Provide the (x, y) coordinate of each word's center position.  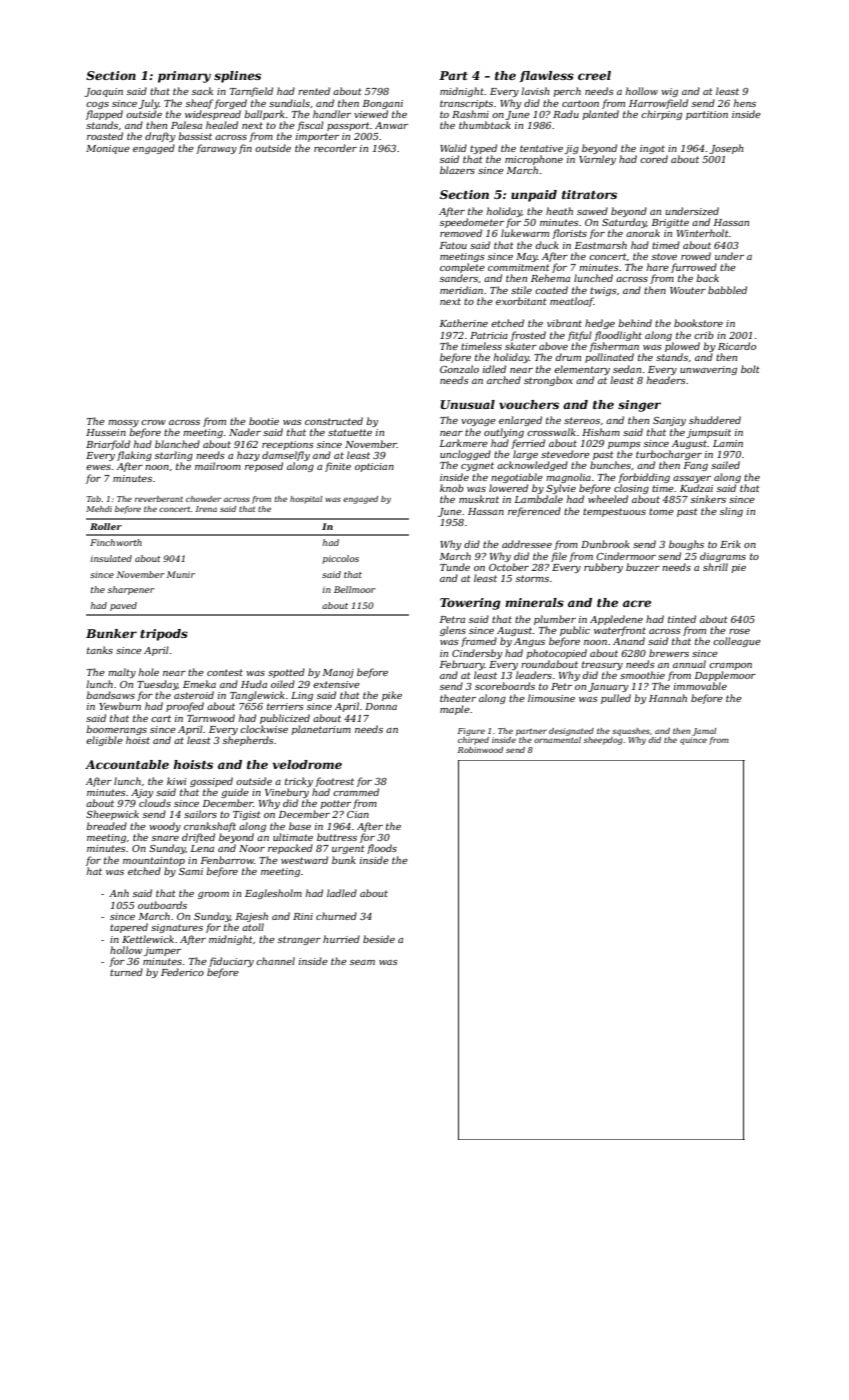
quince (693, 741)
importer (317, 137)
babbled (727, 290)
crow (153, 422)
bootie (264, 421)
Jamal (704, 732)
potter (336, 804)
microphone (534, 160)
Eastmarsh (601, 245)
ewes (98, 467)
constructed (334, 421)
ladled (342, 893)
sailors (200, 814)
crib (704, 335)
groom (213, 895)
